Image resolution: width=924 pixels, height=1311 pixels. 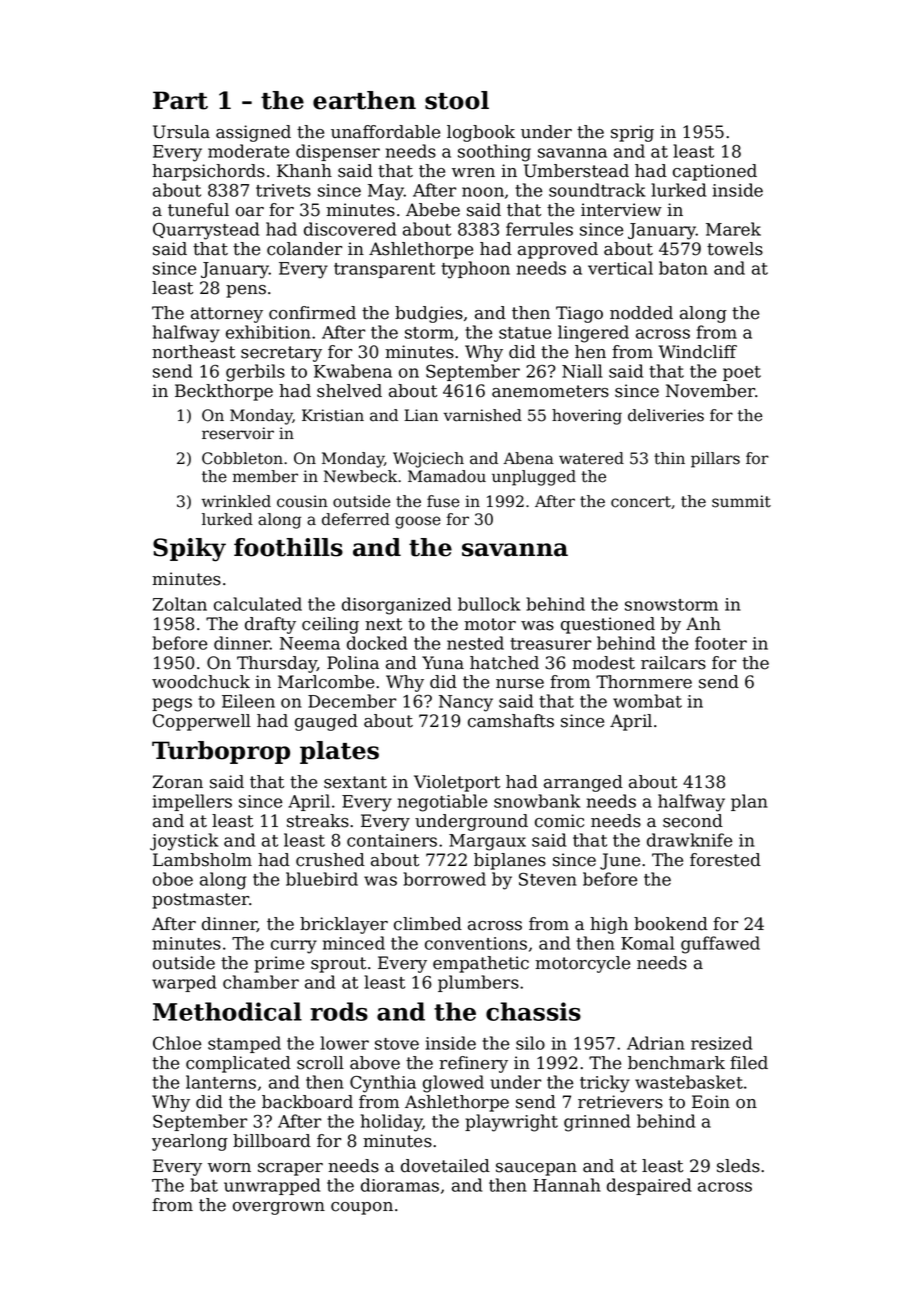 I want to click on Chloe, so click(x=177, y=1043).
